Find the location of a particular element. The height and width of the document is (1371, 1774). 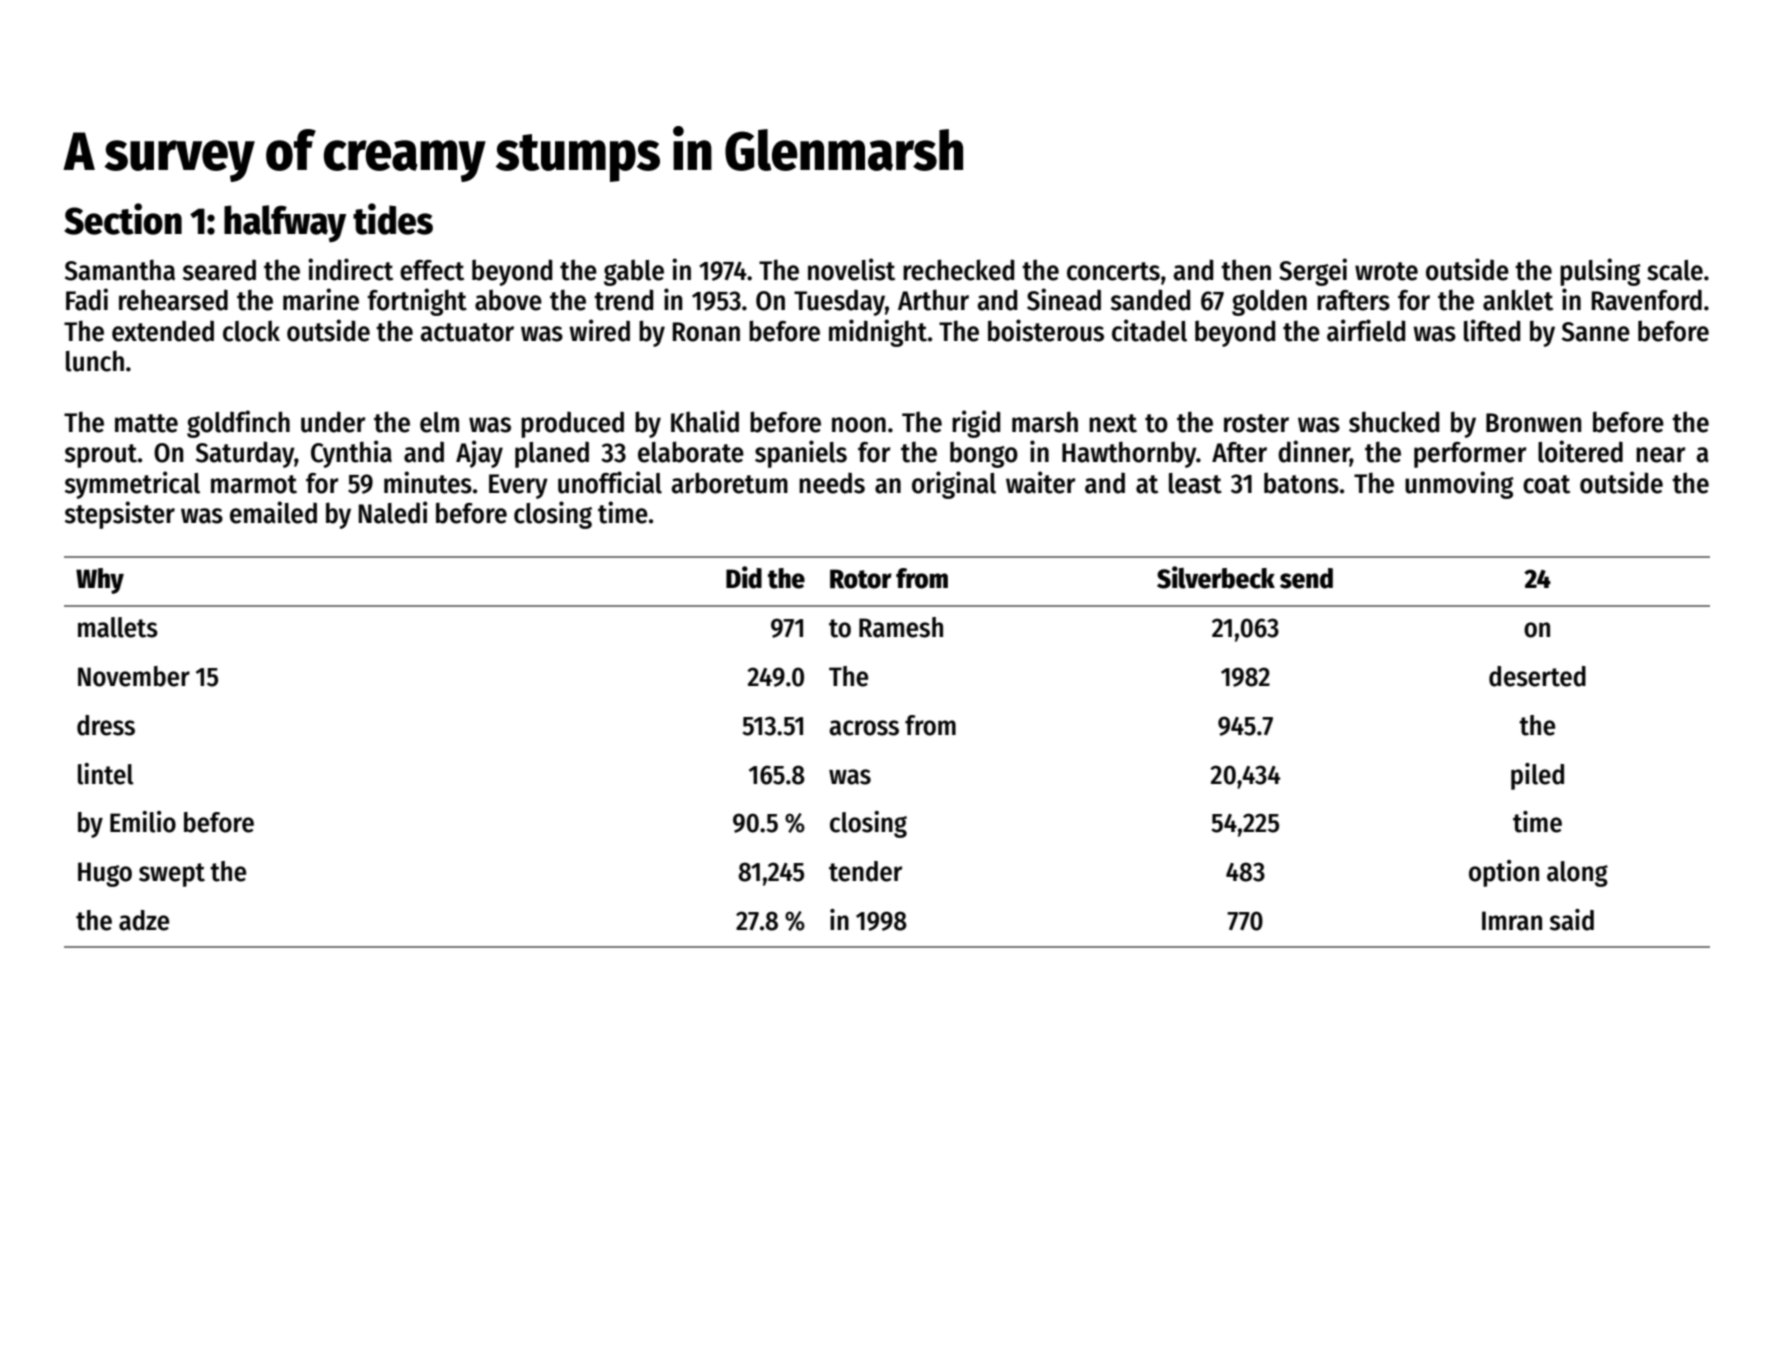

tender is located at coordinates (865, 871).
